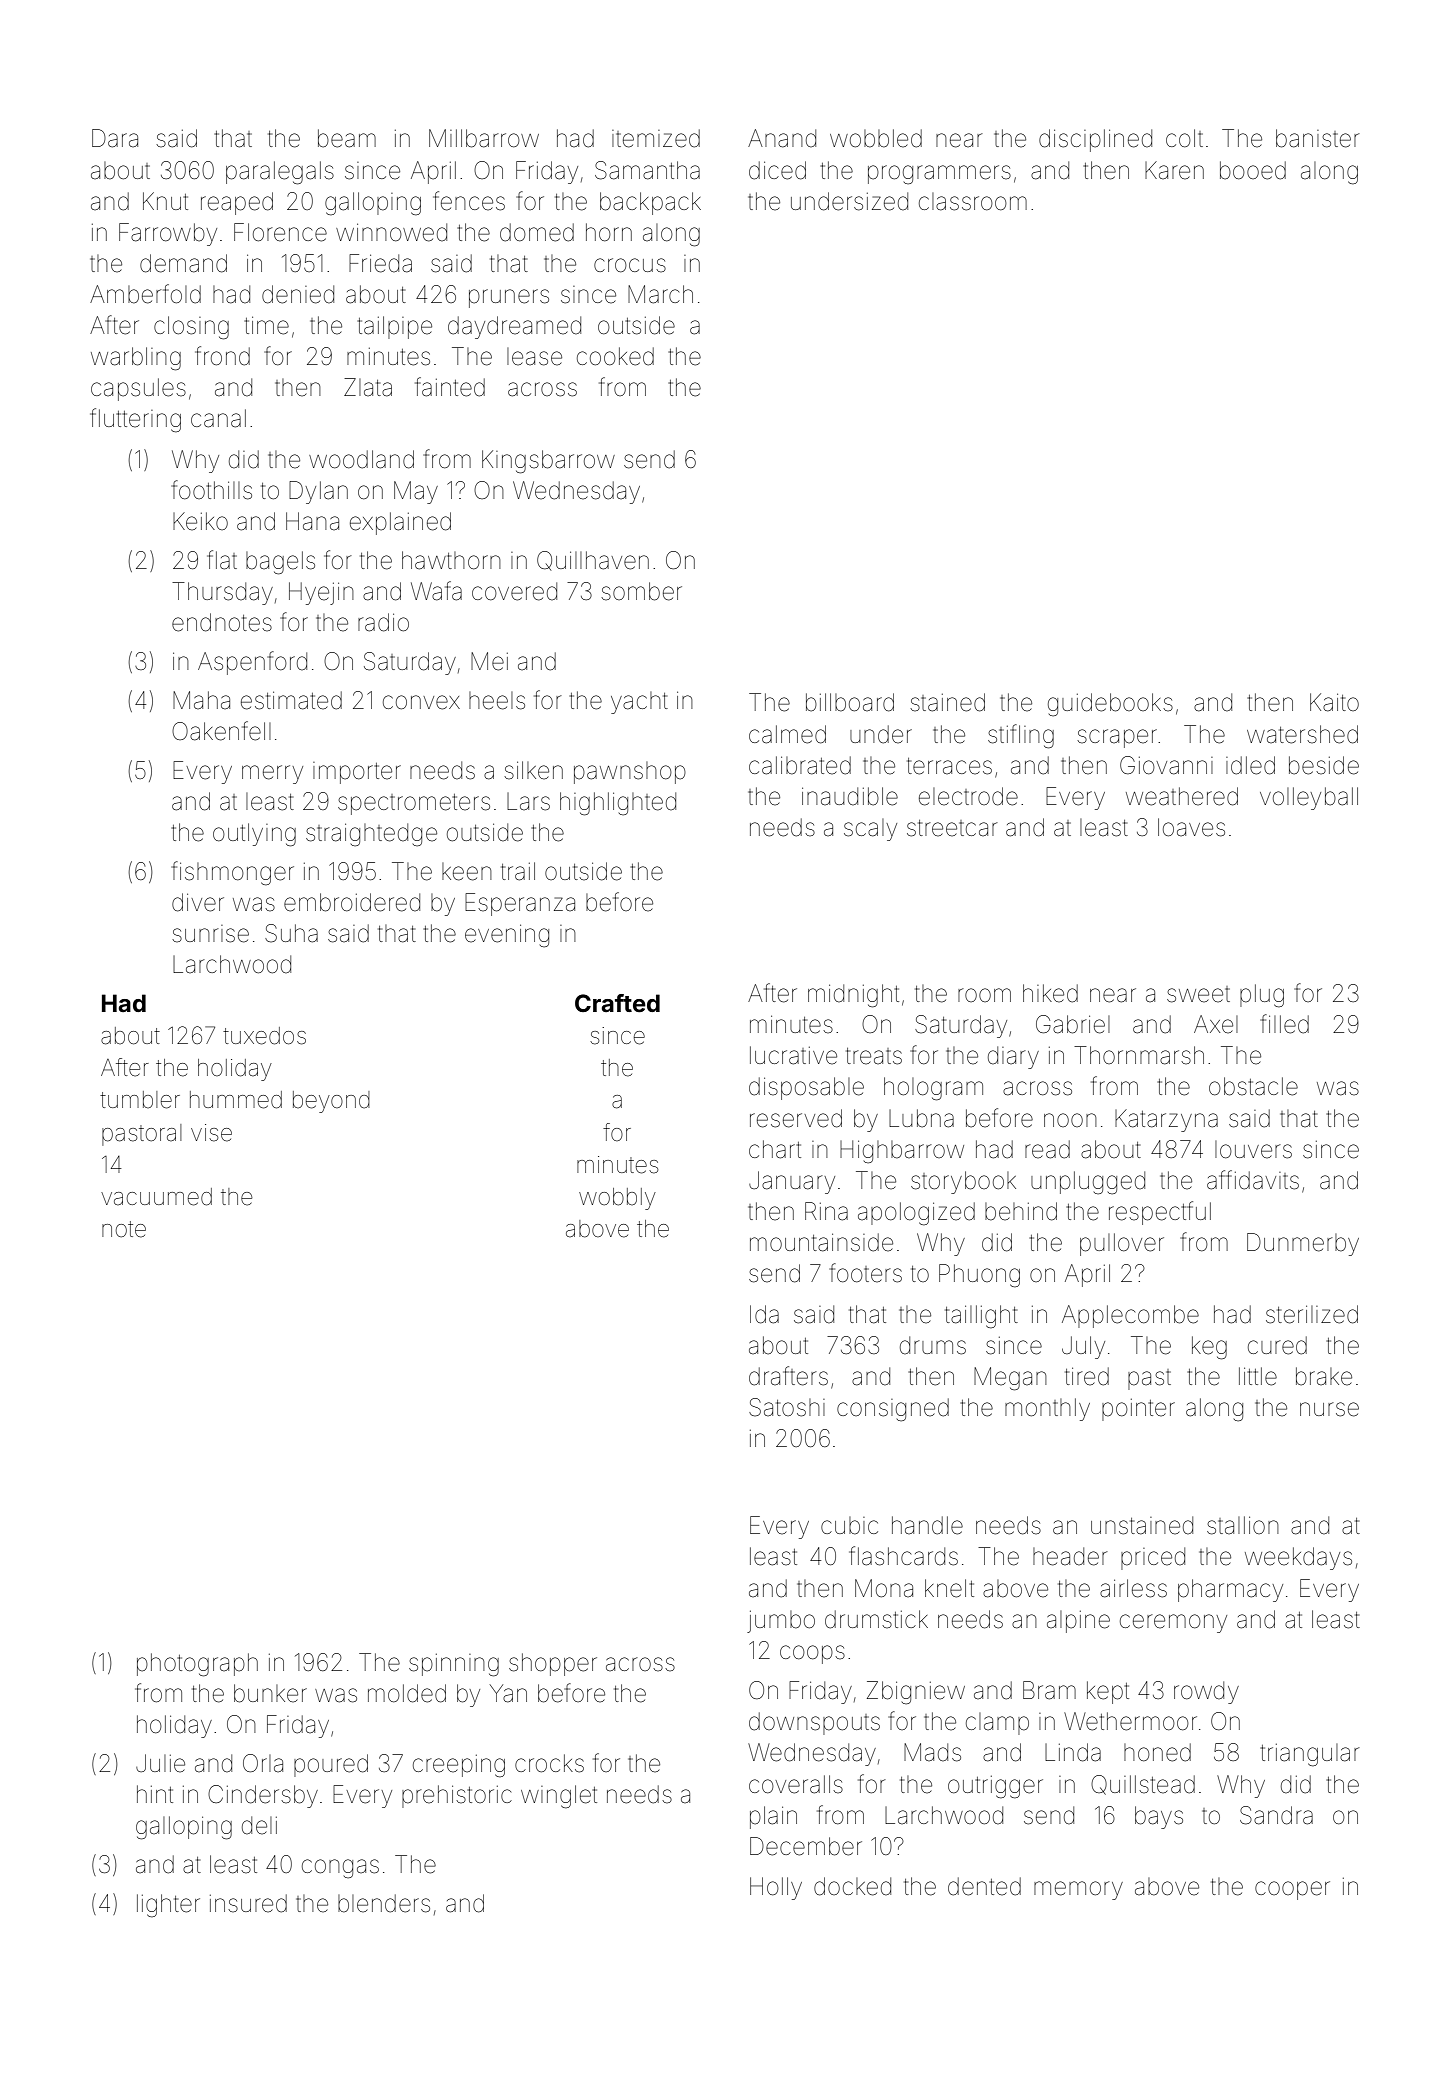  I want to click on embroidered, so click(352, 902).
